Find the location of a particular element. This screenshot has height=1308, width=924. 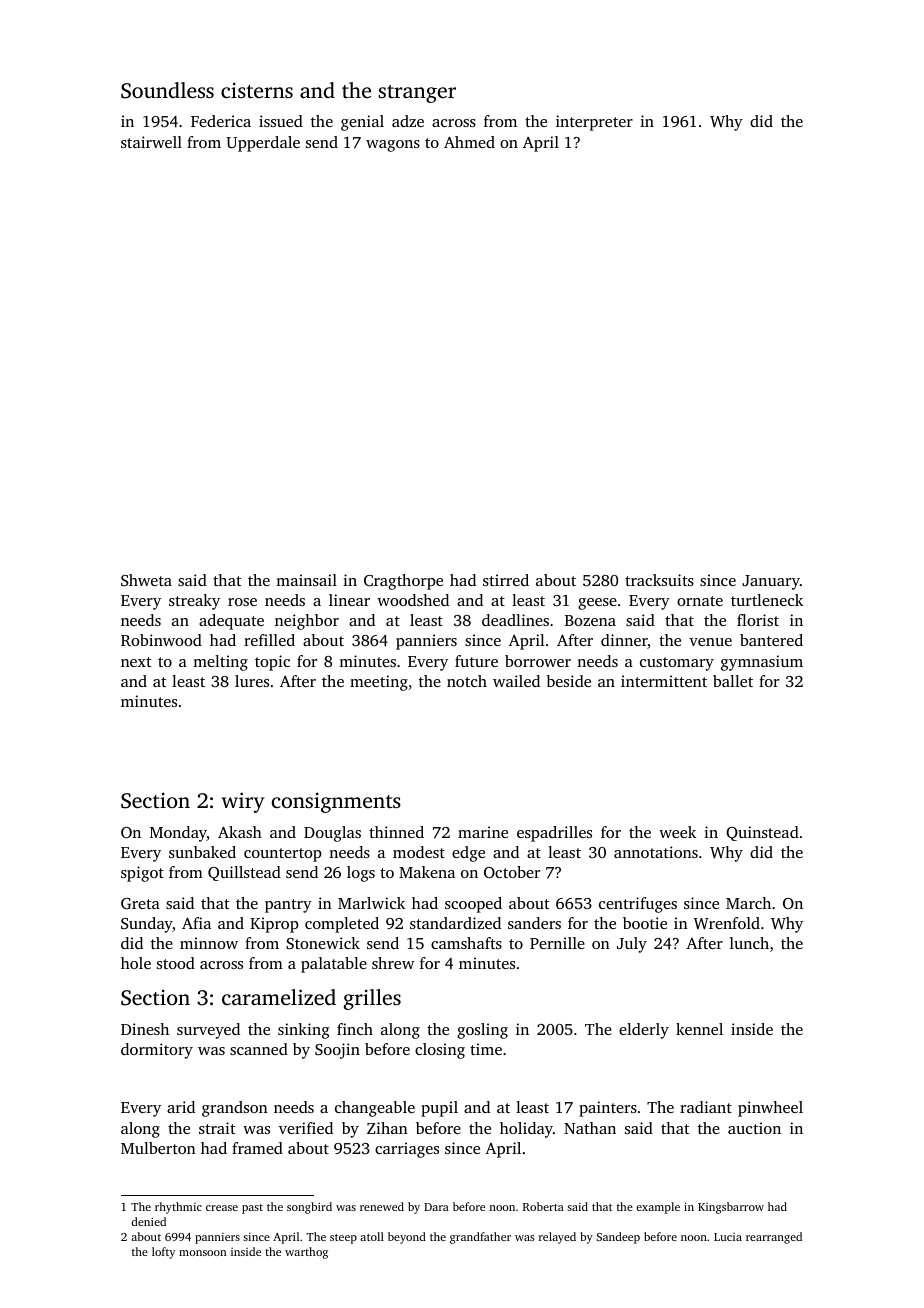

stirred is located at coordinates (506, 580).
